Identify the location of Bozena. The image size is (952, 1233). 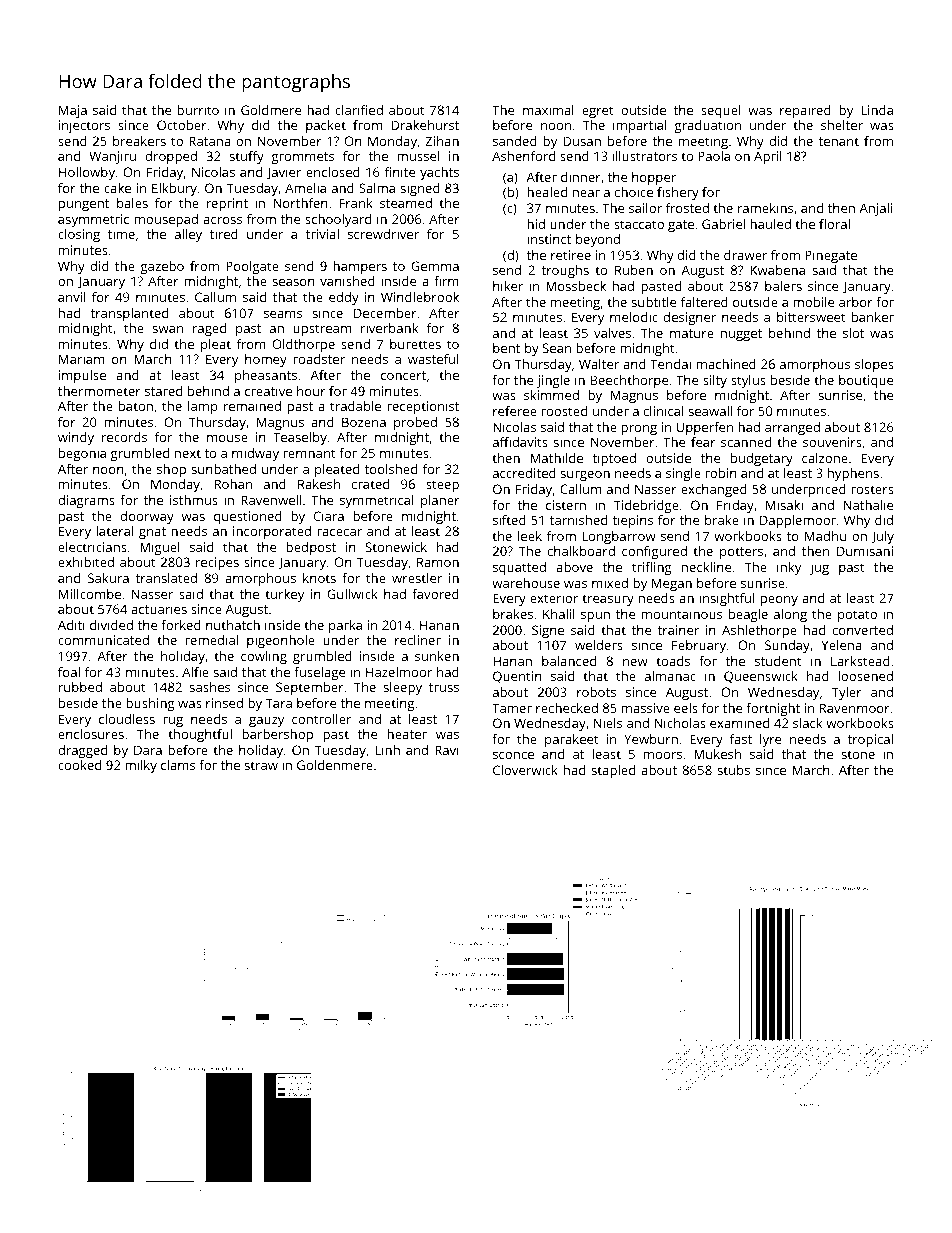
(364, 422).
